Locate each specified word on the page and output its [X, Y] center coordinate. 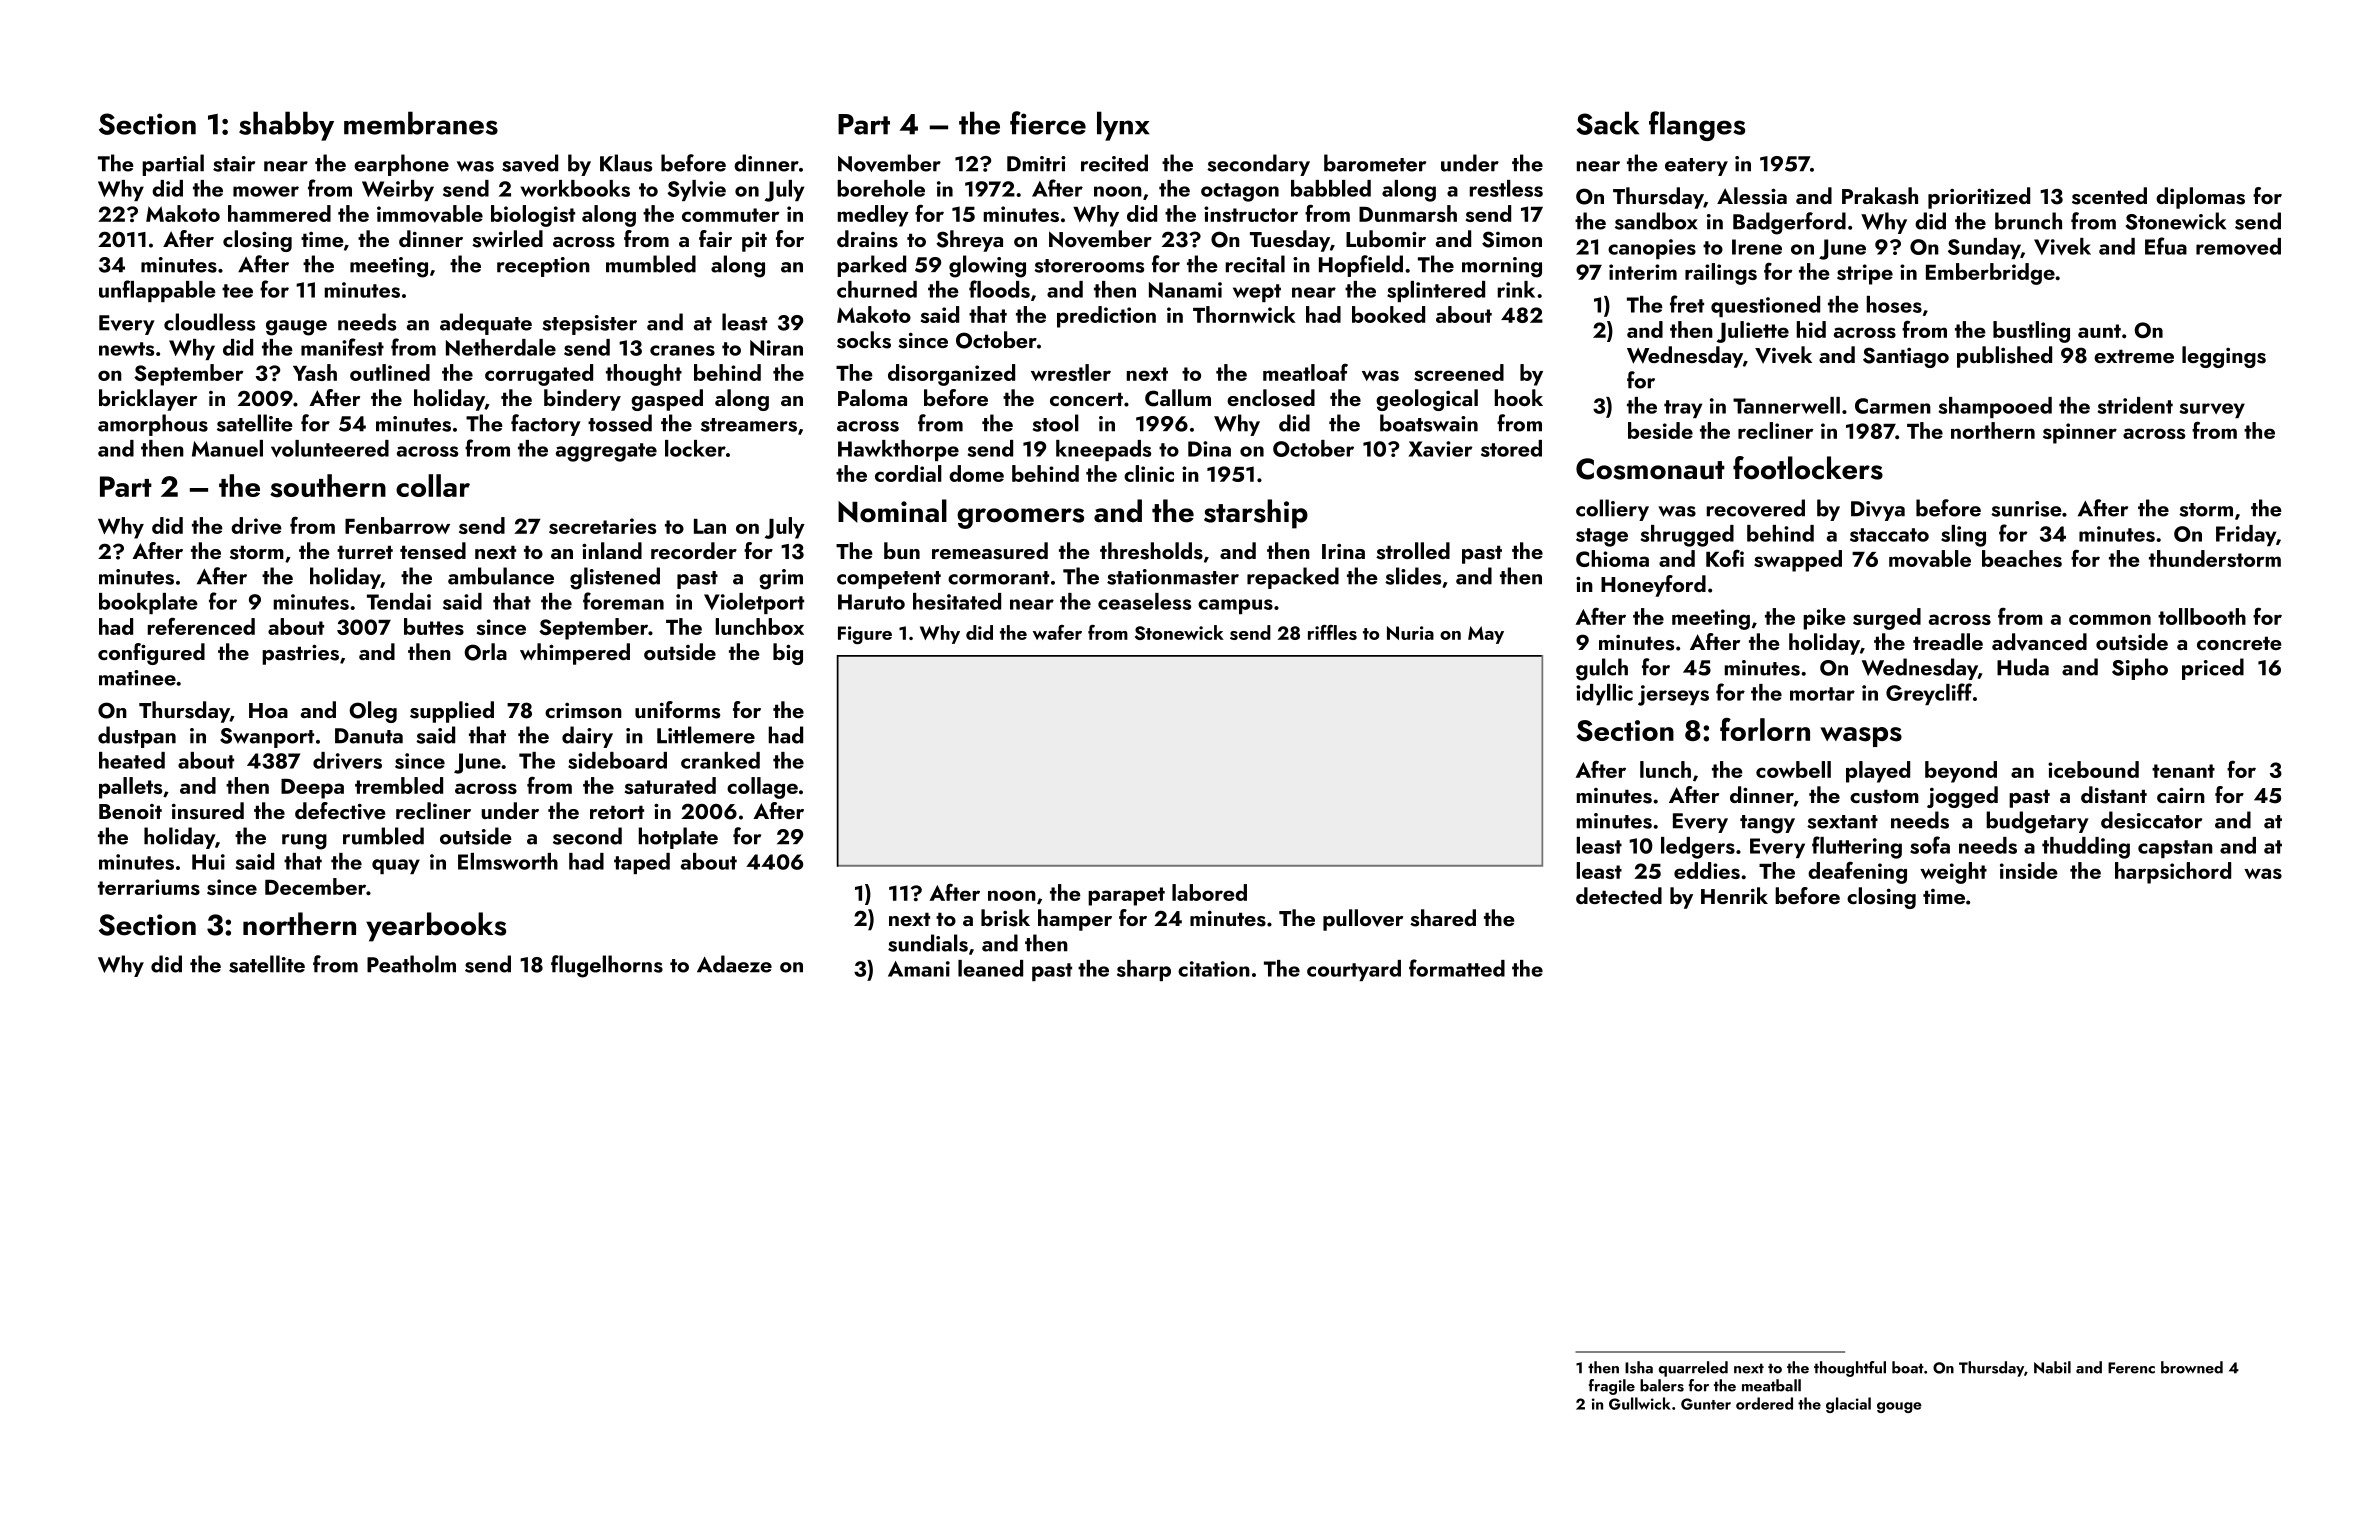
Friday [2246, 535]
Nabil [2052, 1367]
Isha [1639, 1367]
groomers [1020, 518]
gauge [296, 328]
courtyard [1354, 970]
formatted [1457, 968]
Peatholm [411, 964]
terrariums [149, 887]
